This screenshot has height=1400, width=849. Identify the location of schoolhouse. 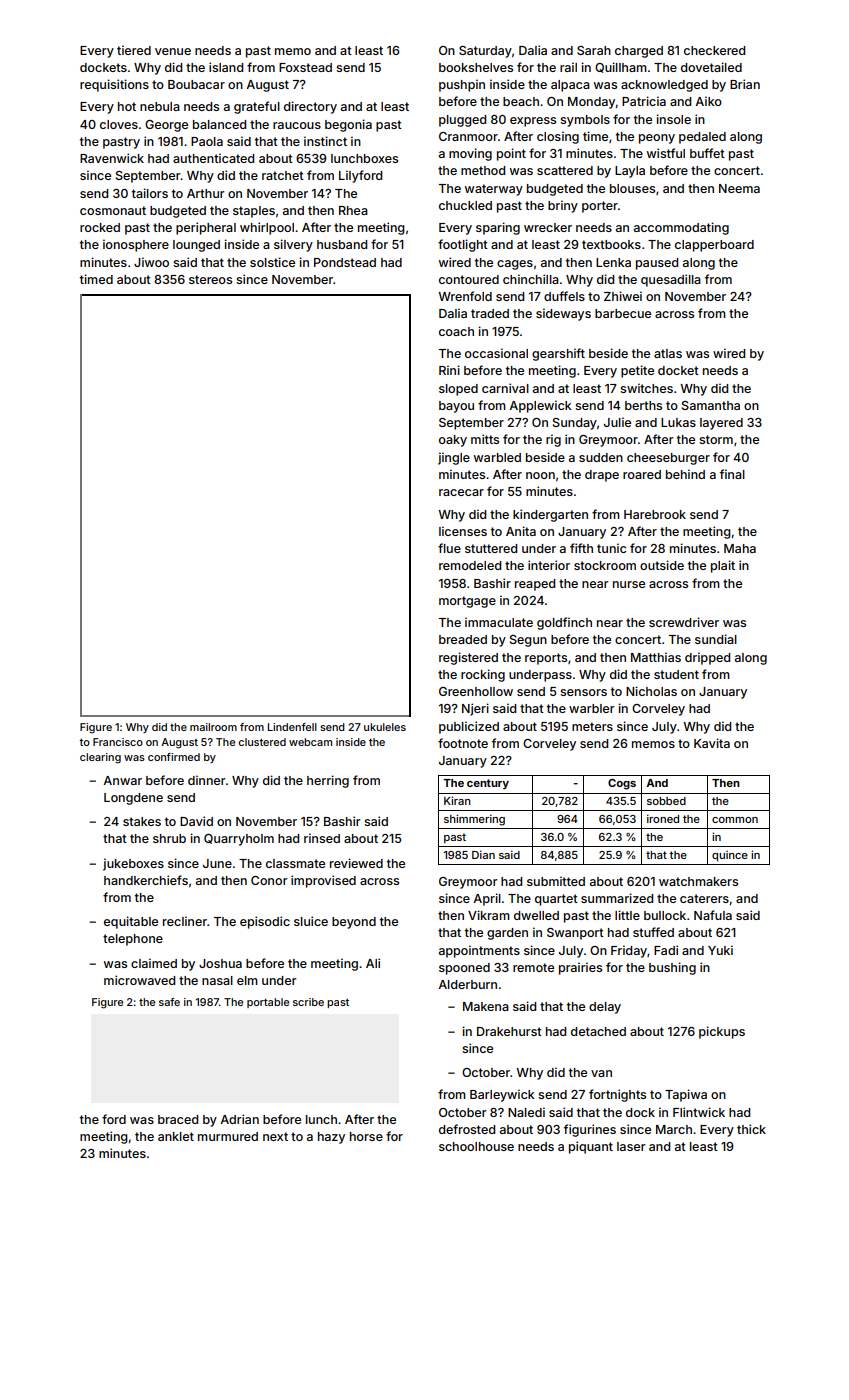
(476, 1146).
